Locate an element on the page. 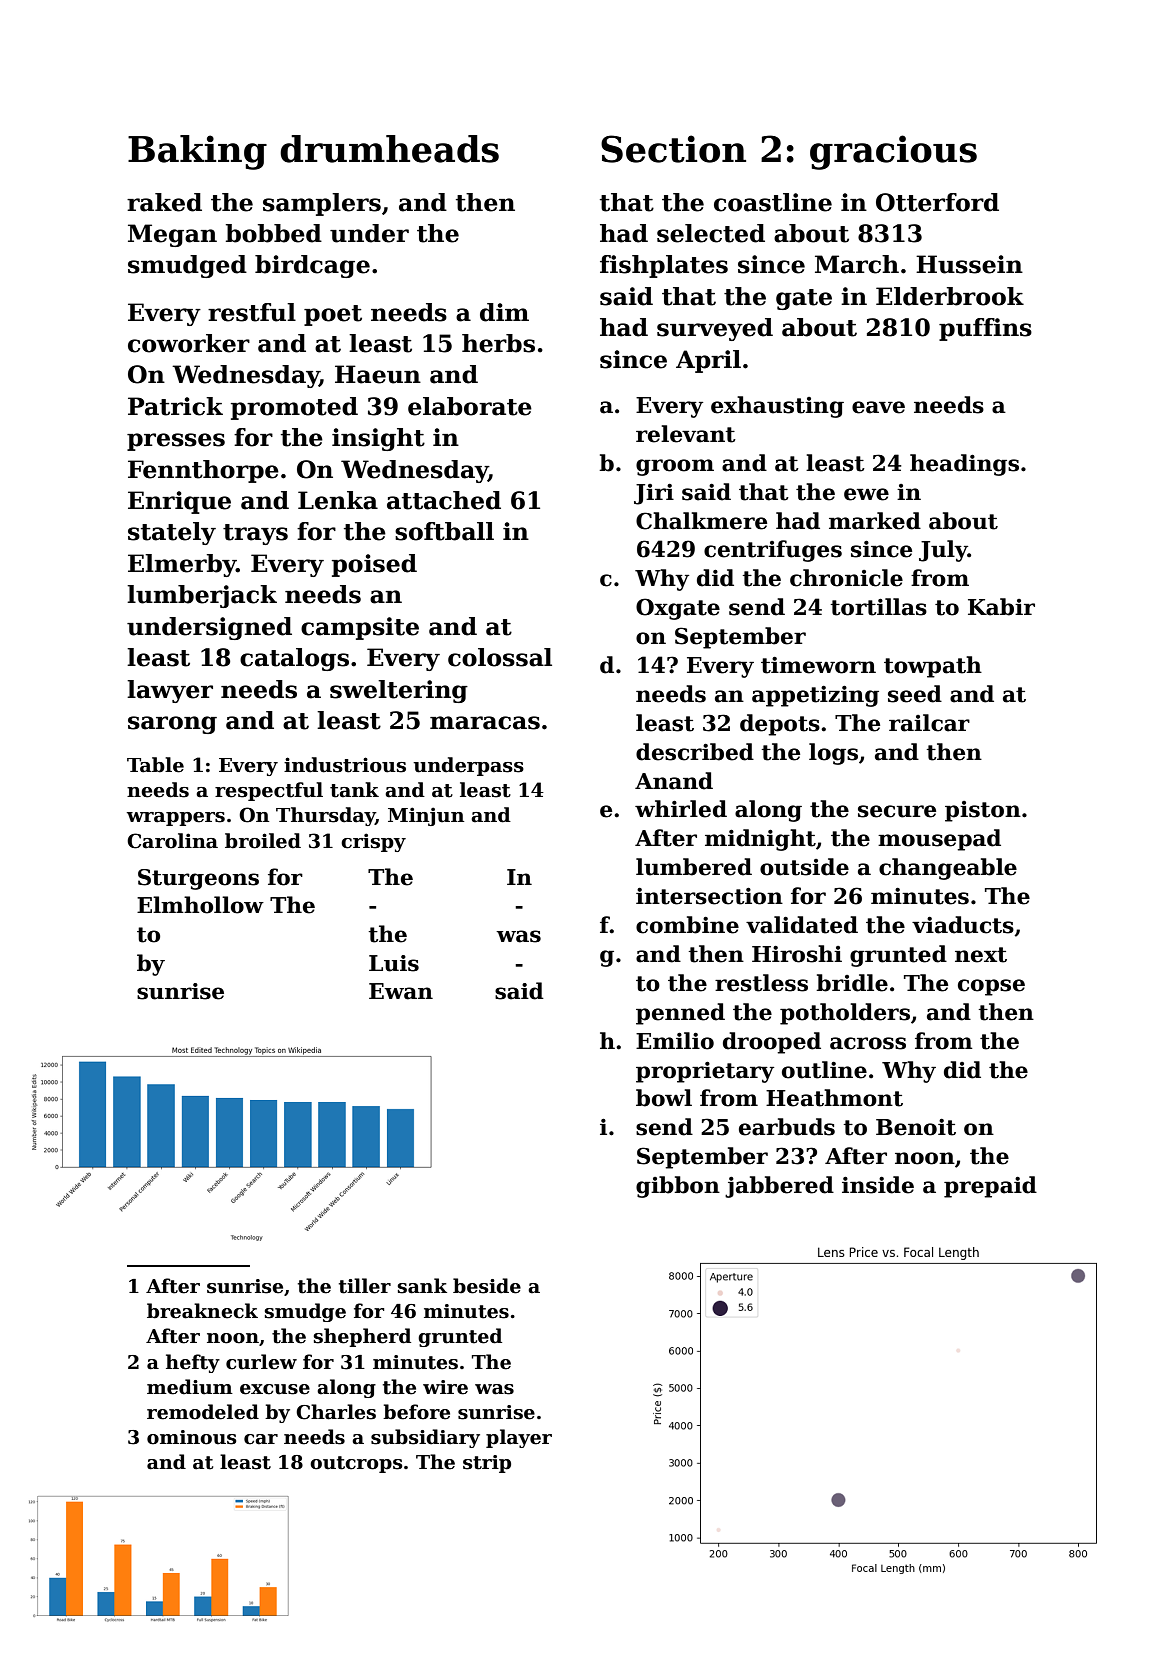 The width and height of the page is (1165, 1654). gracious is located at coordinates (893, 152).
